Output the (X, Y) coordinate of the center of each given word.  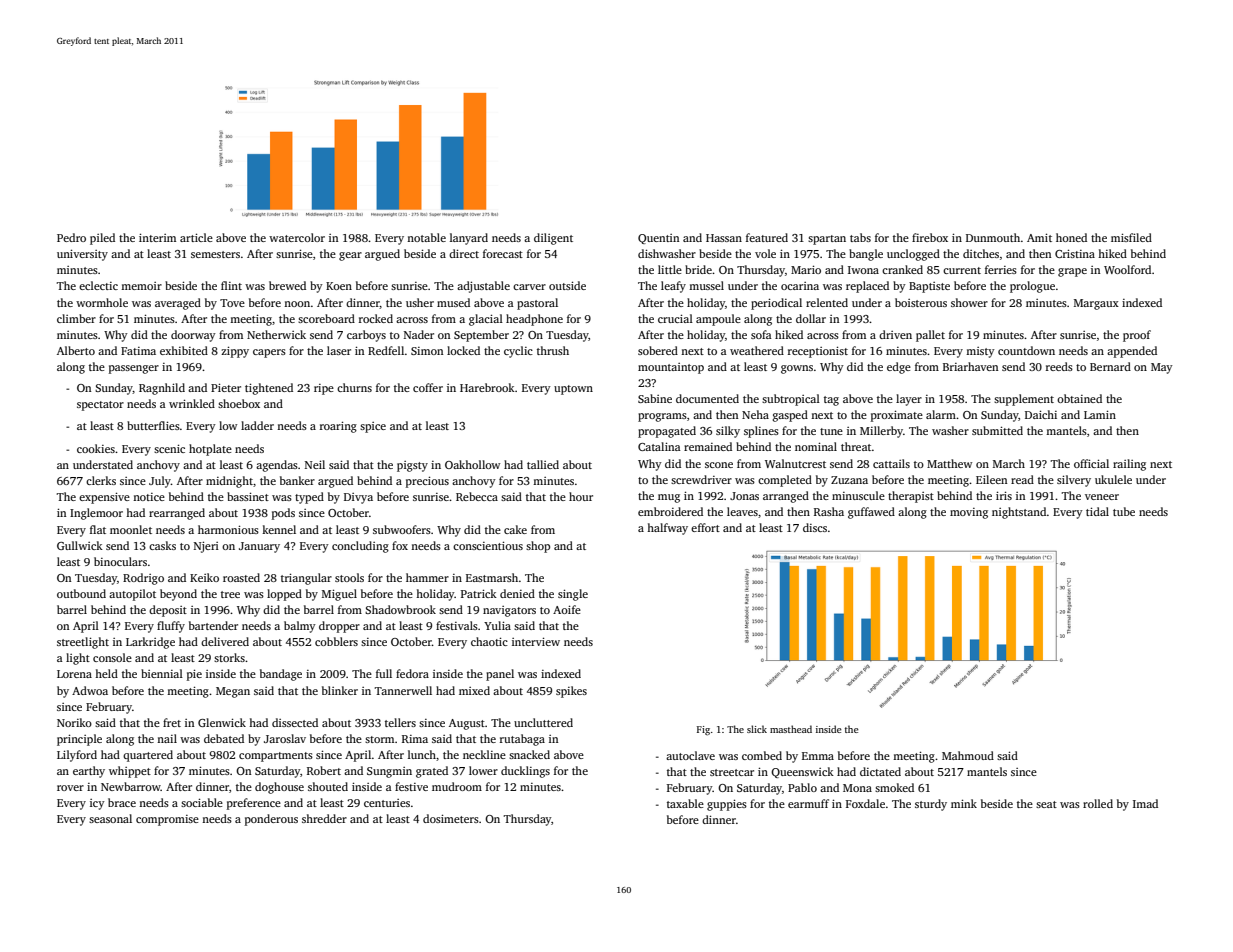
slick (757, 729)
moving (969, 513)
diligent (553, 239)
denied (517, 593)
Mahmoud (968, 755)
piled (102, 239)
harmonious (228, 529)
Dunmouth (993, 237)
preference (254, 804)
